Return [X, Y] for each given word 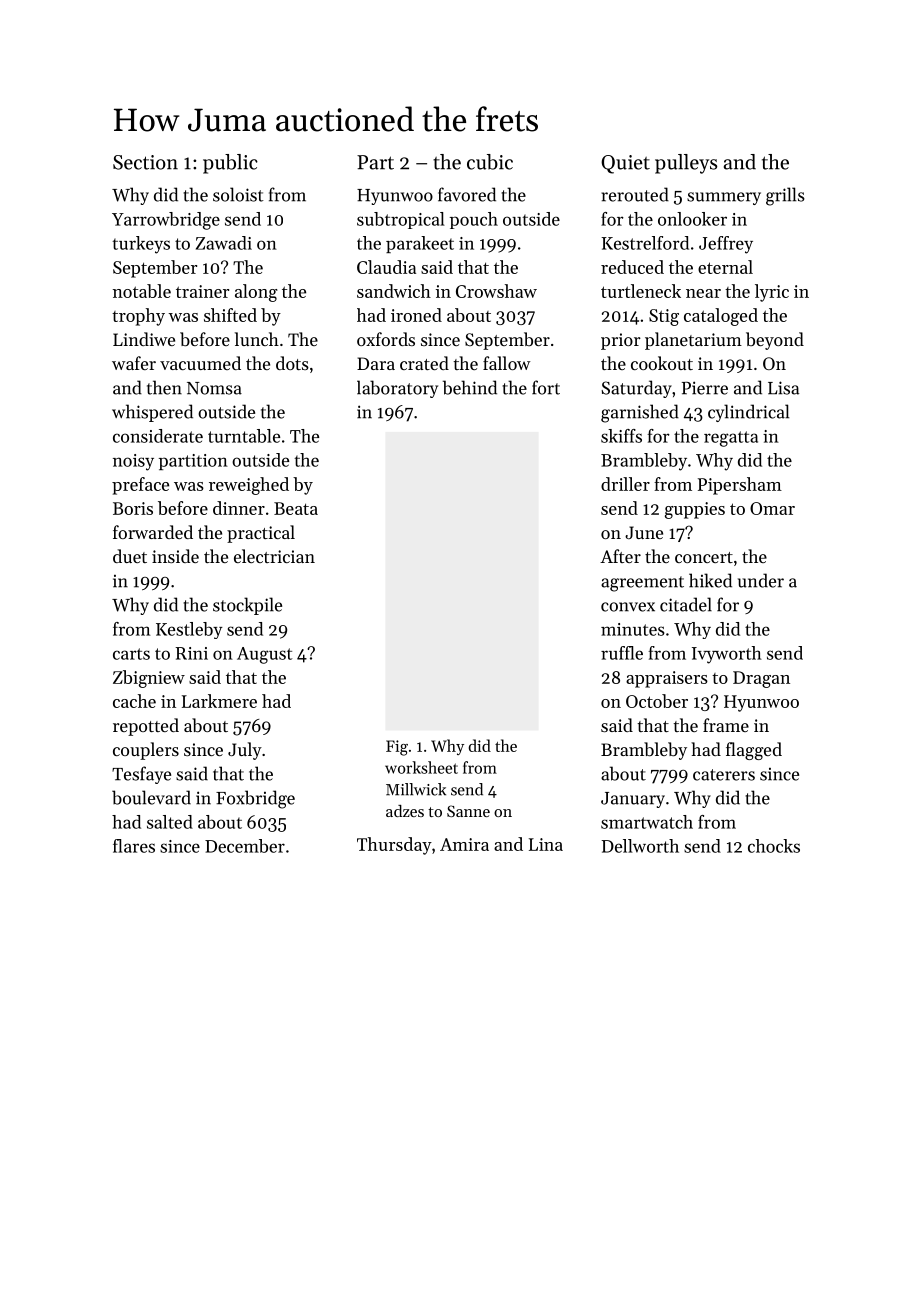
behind [470, 387]
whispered [152, 413]
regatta [731, 439]
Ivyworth [727, 655]
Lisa [783, 388]
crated [424, 363]
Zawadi [224, 243]
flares [134, 846]
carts [131, 654]
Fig [397, 748]
